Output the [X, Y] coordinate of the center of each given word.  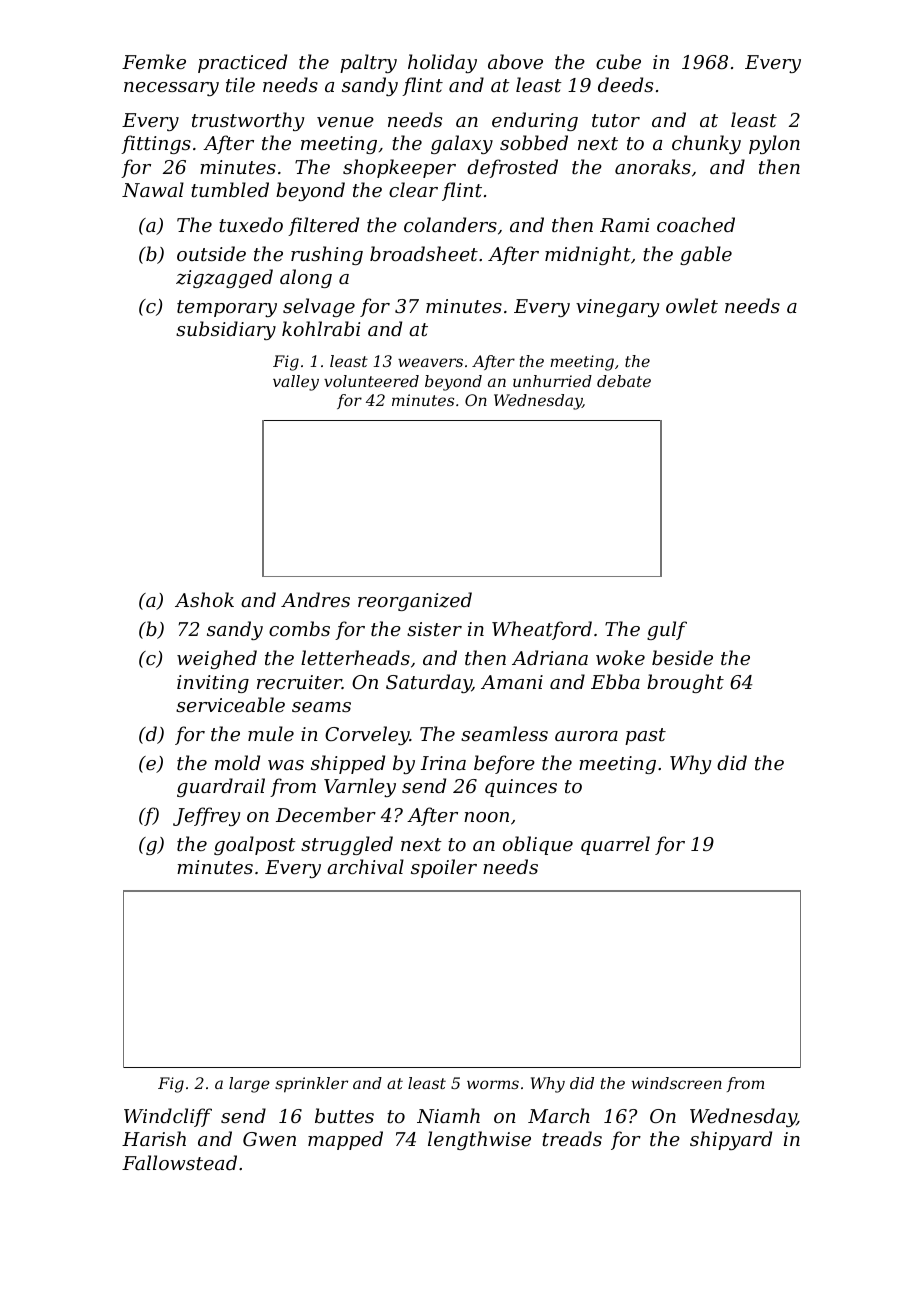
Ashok [204, 599]
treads [572, 1138]
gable [706, 255]
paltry [368, 63]
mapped [345, 1140]
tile [240, 84]
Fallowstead [179, 1162]
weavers [430, 362]
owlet [692, 305]
